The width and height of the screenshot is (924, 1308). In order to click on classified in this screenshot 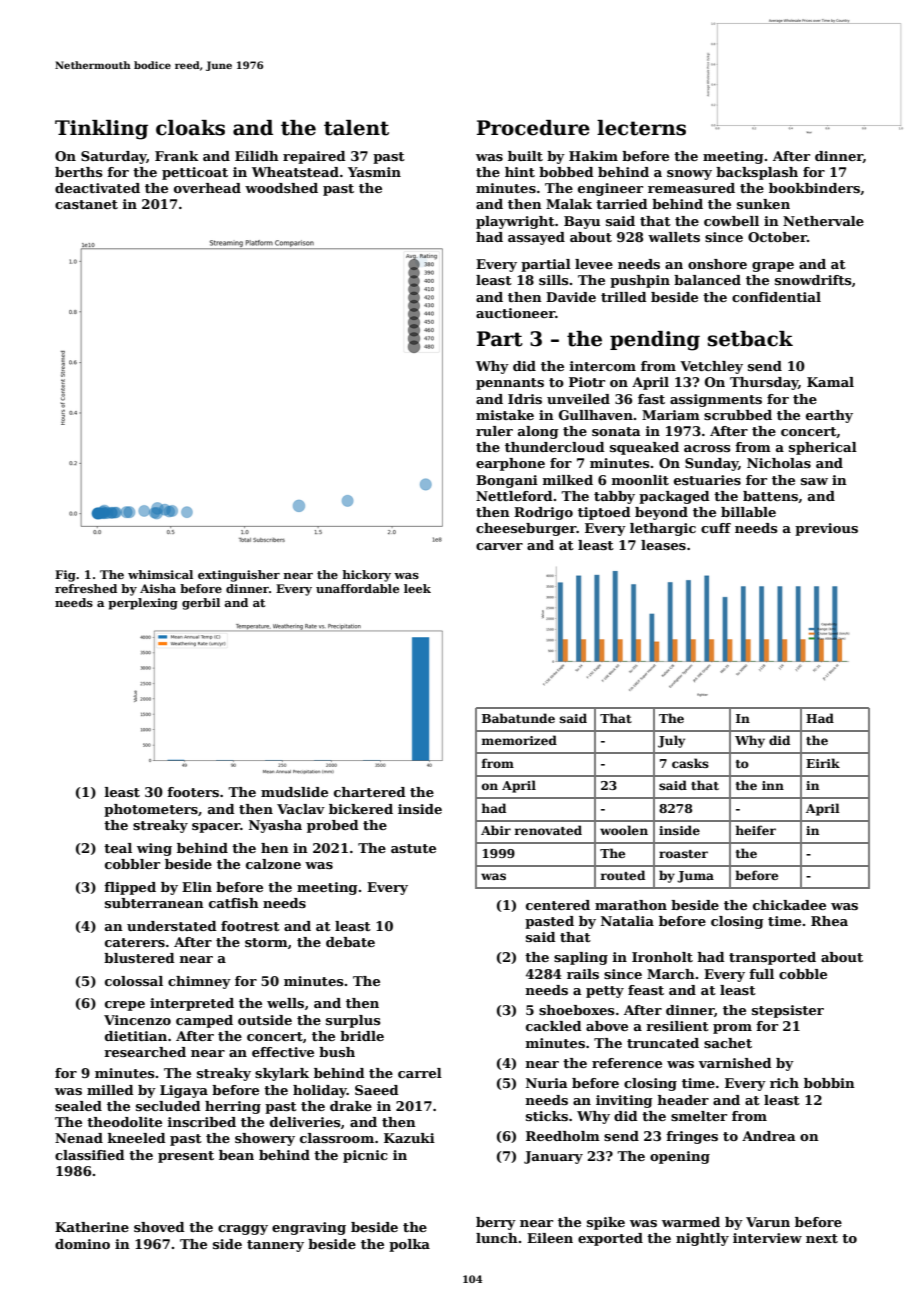, I will do `click(90, 1155)`.
